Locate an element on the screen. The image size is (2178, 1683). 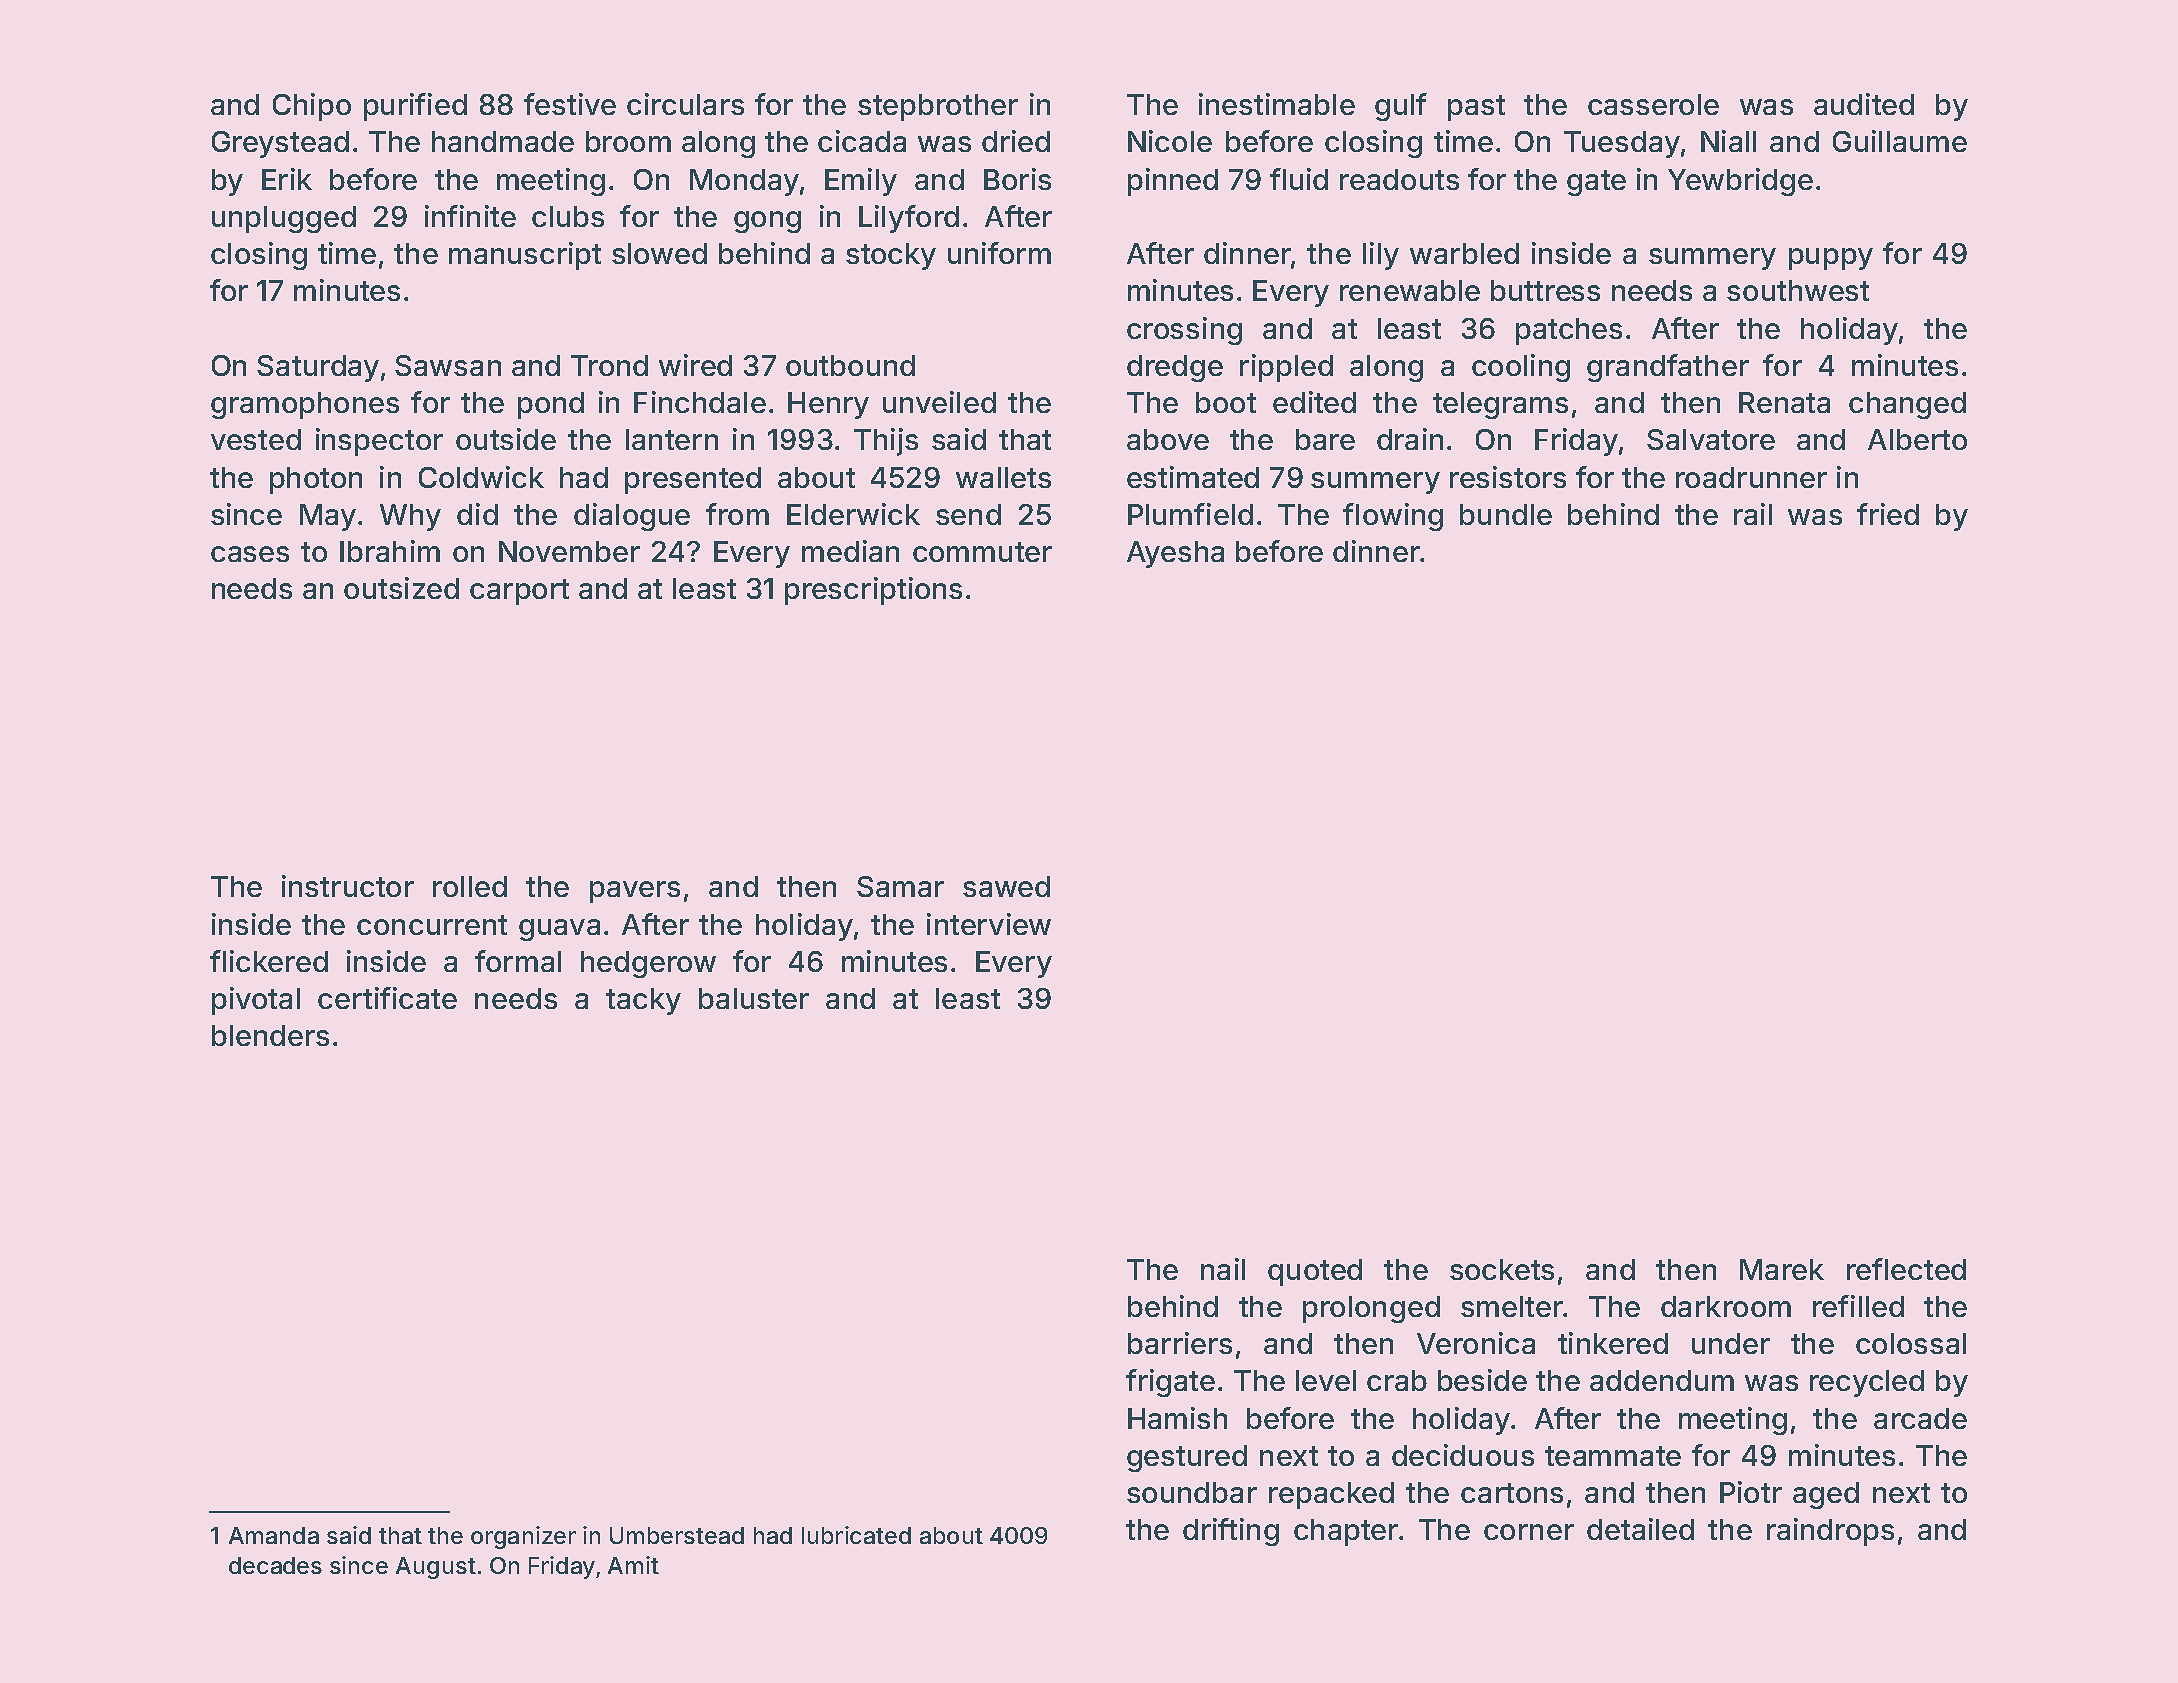
rail is located at coordinates (1753, 514).
